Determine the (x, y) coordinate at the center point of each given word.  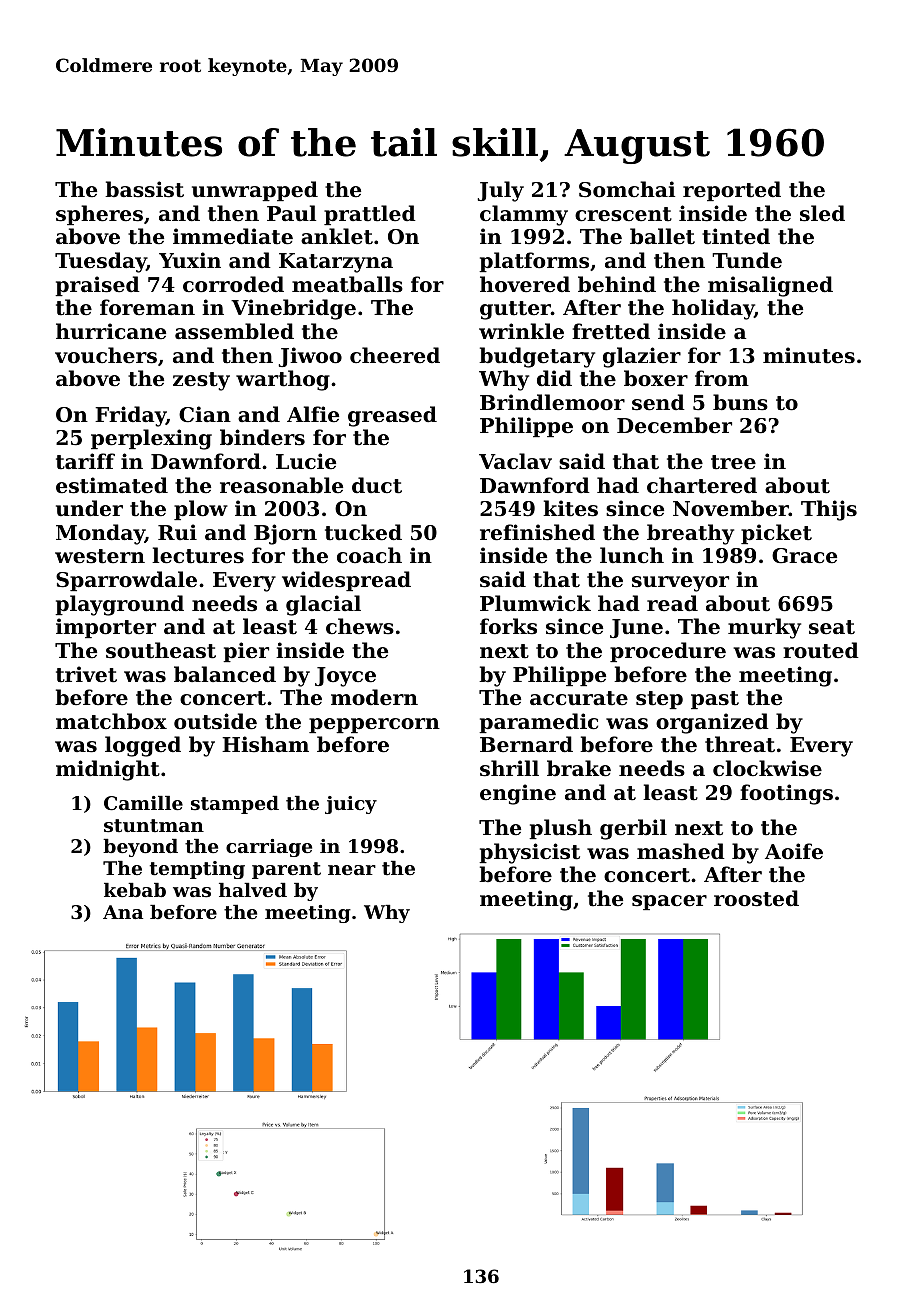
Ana (123, 912)
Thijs (829, 510)
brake (579, 768)
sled (822, 213)
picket (776, 534)
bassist (144, 189)
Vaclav (515, 461)
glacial (323, 605)
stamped (235, 805)
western (100, 556)
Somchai (627, 189)
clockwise (767, 768)
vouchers (106, 355)
